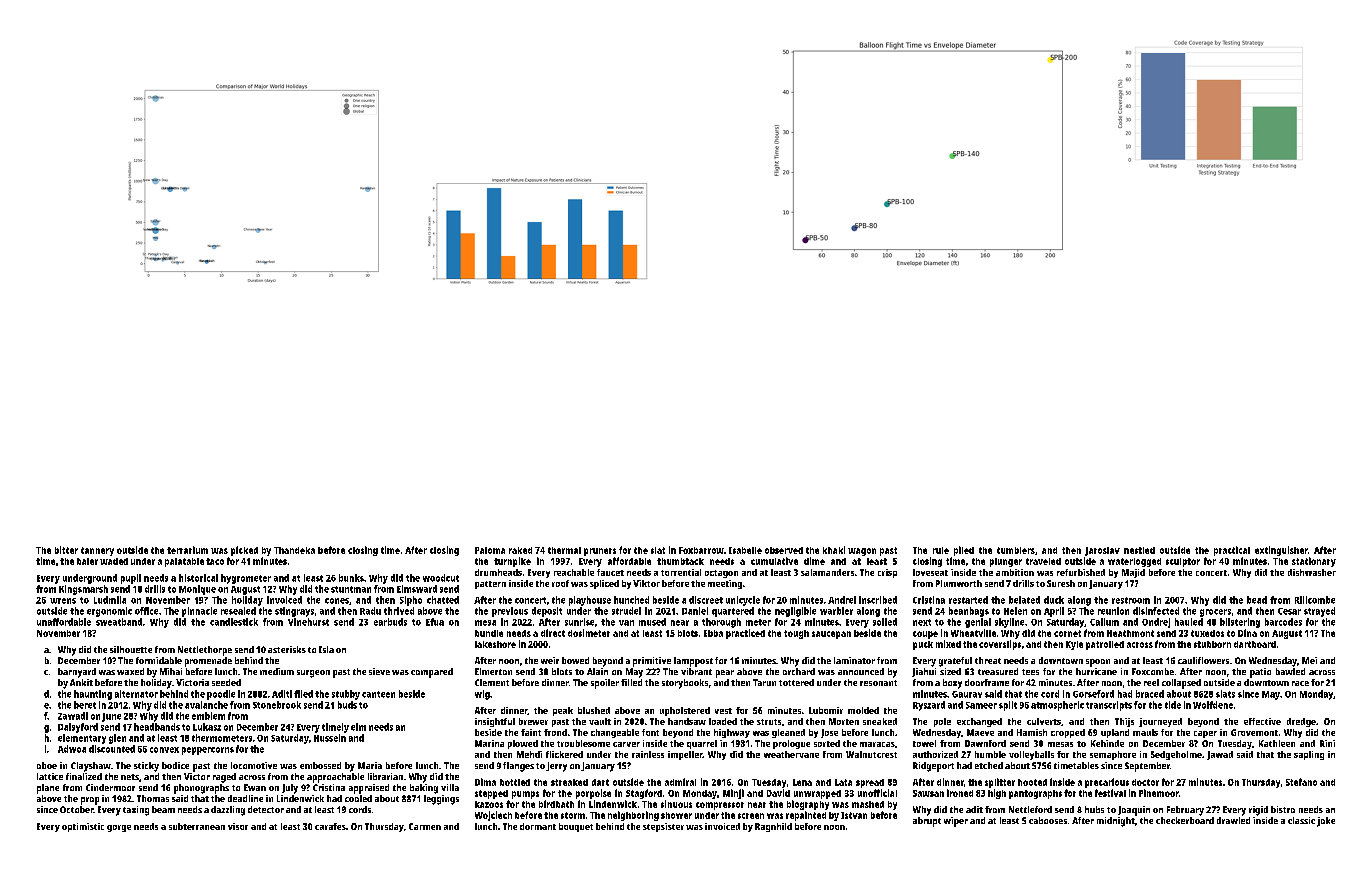  Describe the element at coordinates (73, 716) in the screenshot. I see `Zawadi` at that location.
